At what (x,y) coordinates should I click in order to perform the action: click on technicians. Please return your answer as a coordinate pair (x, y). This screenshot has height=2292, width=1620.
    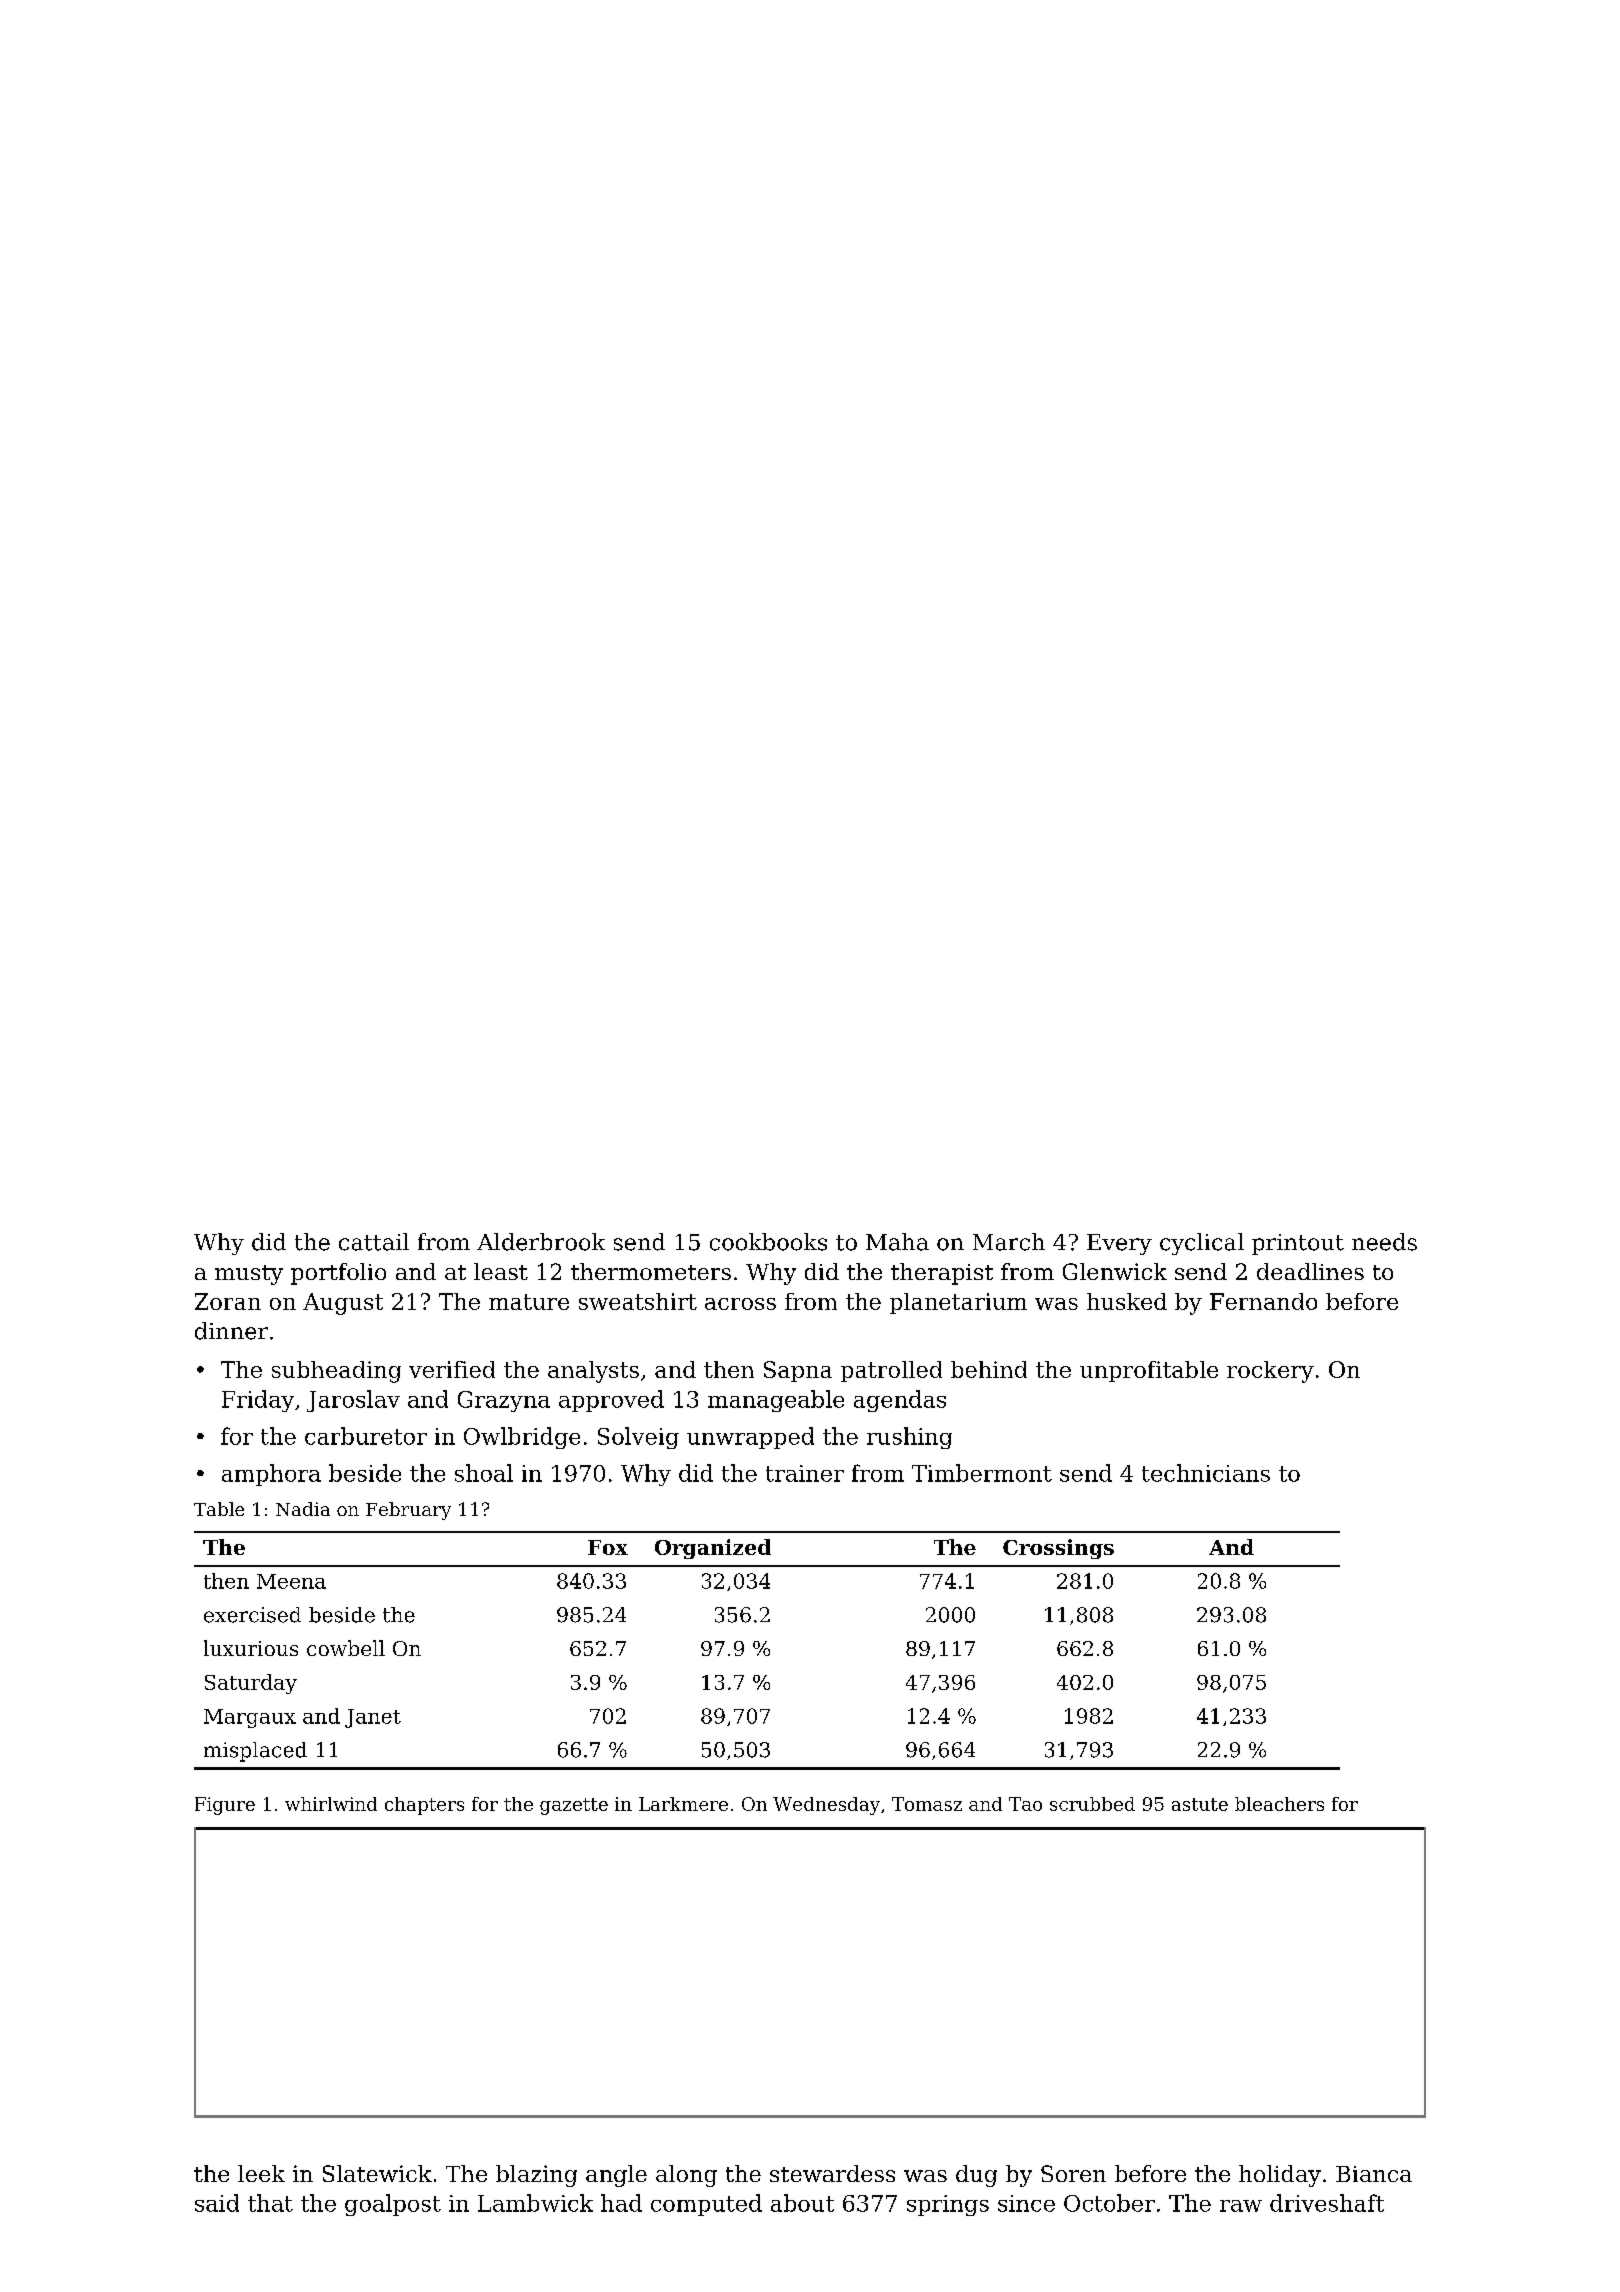
    Looking at the image, I should click on (1206, 1473).
